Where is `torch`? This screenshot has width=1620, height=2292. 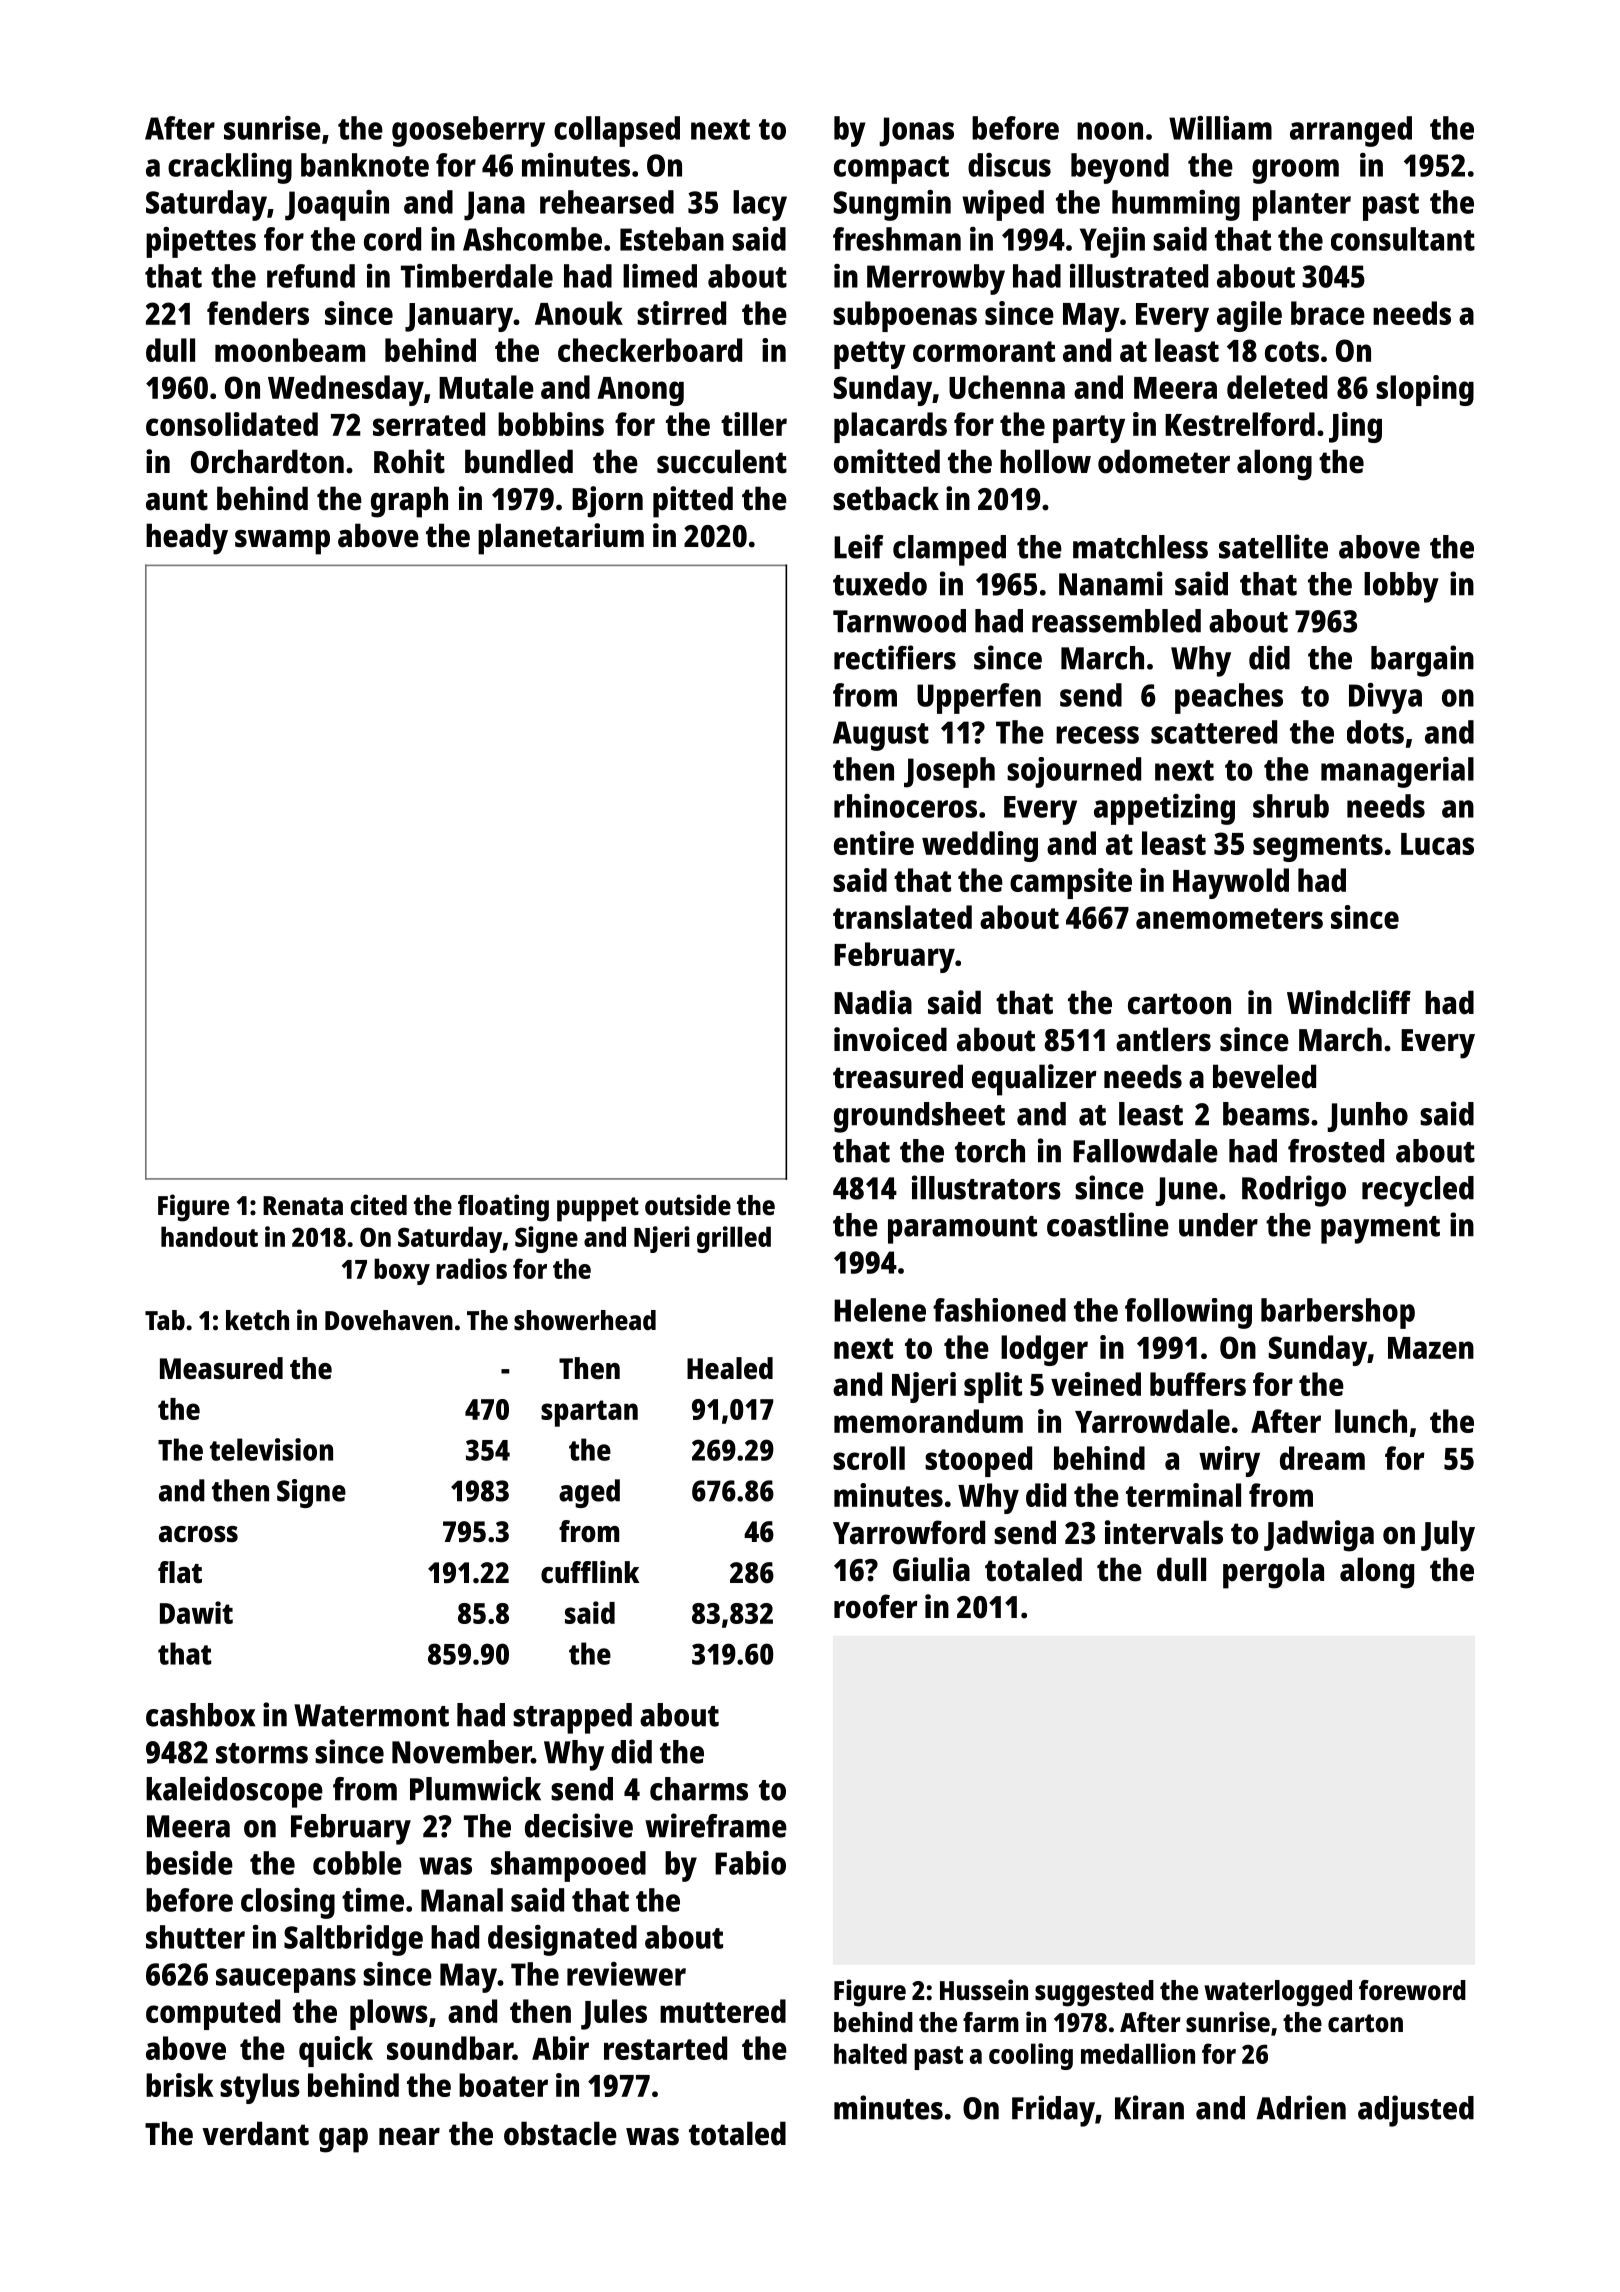
torch is located at coordinates (990, 1151).
